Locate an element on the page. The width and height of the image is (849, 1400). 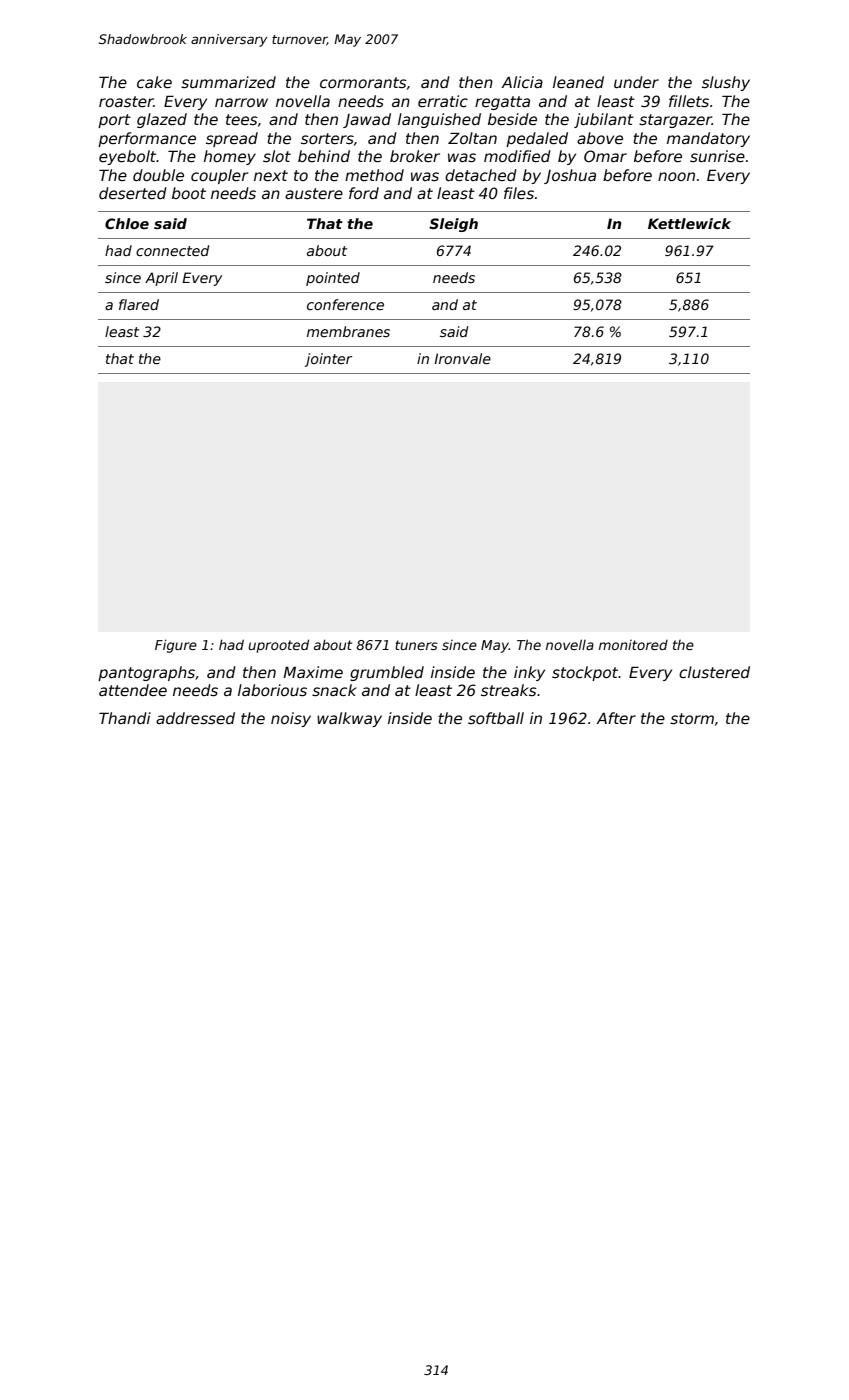
tuners is located at coordinates (416, 645).
